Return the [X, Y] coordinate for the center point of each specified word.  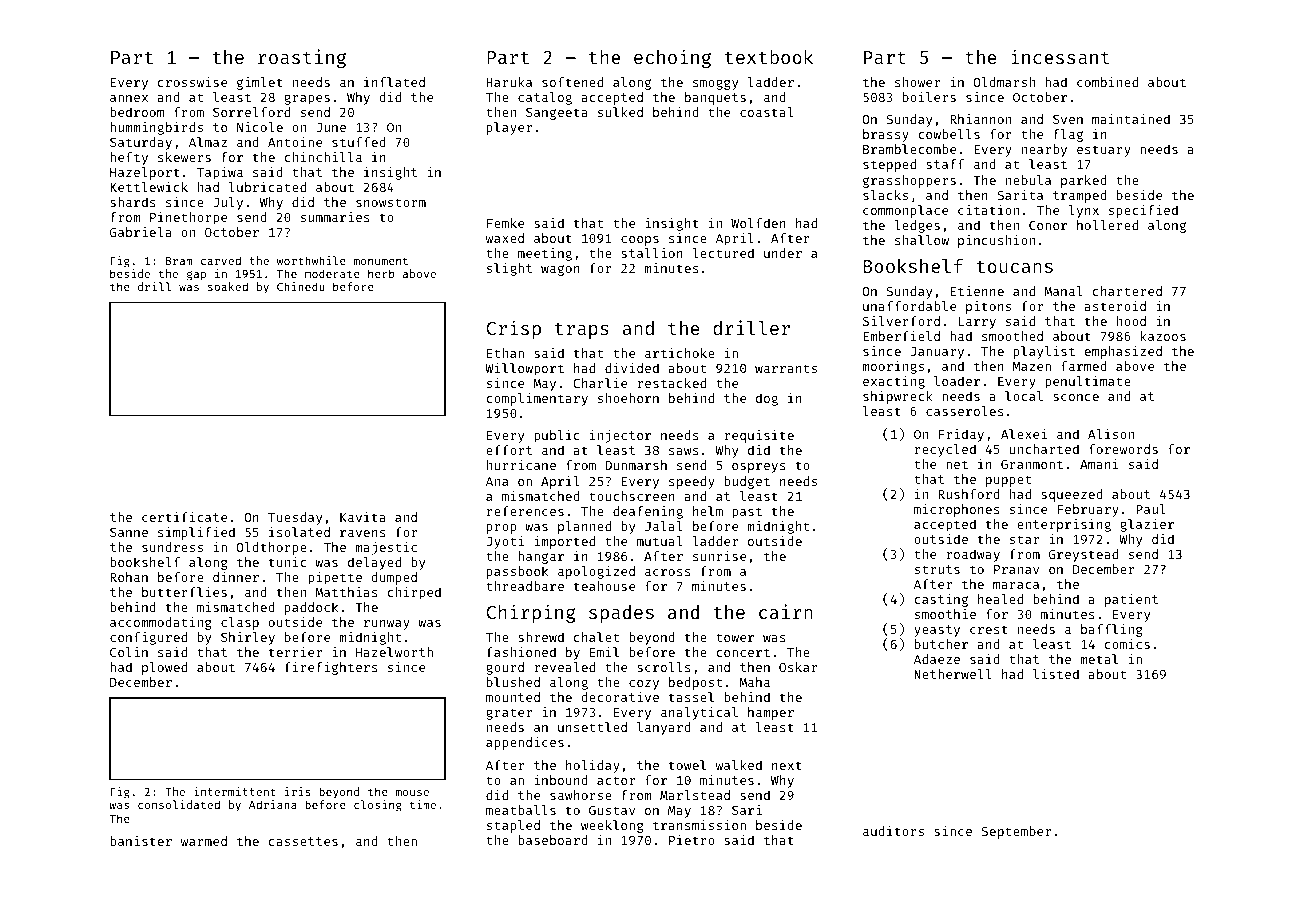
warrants [786, 368]
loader [957, 381]
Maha [754, 682]
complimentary [537, 399]
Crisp [513, 329]
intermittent [235, 791]
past [747, 513]
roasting [302, 58]
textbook [769, 57]
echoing [672, 58]
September [1016, 832]
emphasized [1123, 352]
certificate [184, 517]
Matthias [346, 592]
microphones [957, 510]
